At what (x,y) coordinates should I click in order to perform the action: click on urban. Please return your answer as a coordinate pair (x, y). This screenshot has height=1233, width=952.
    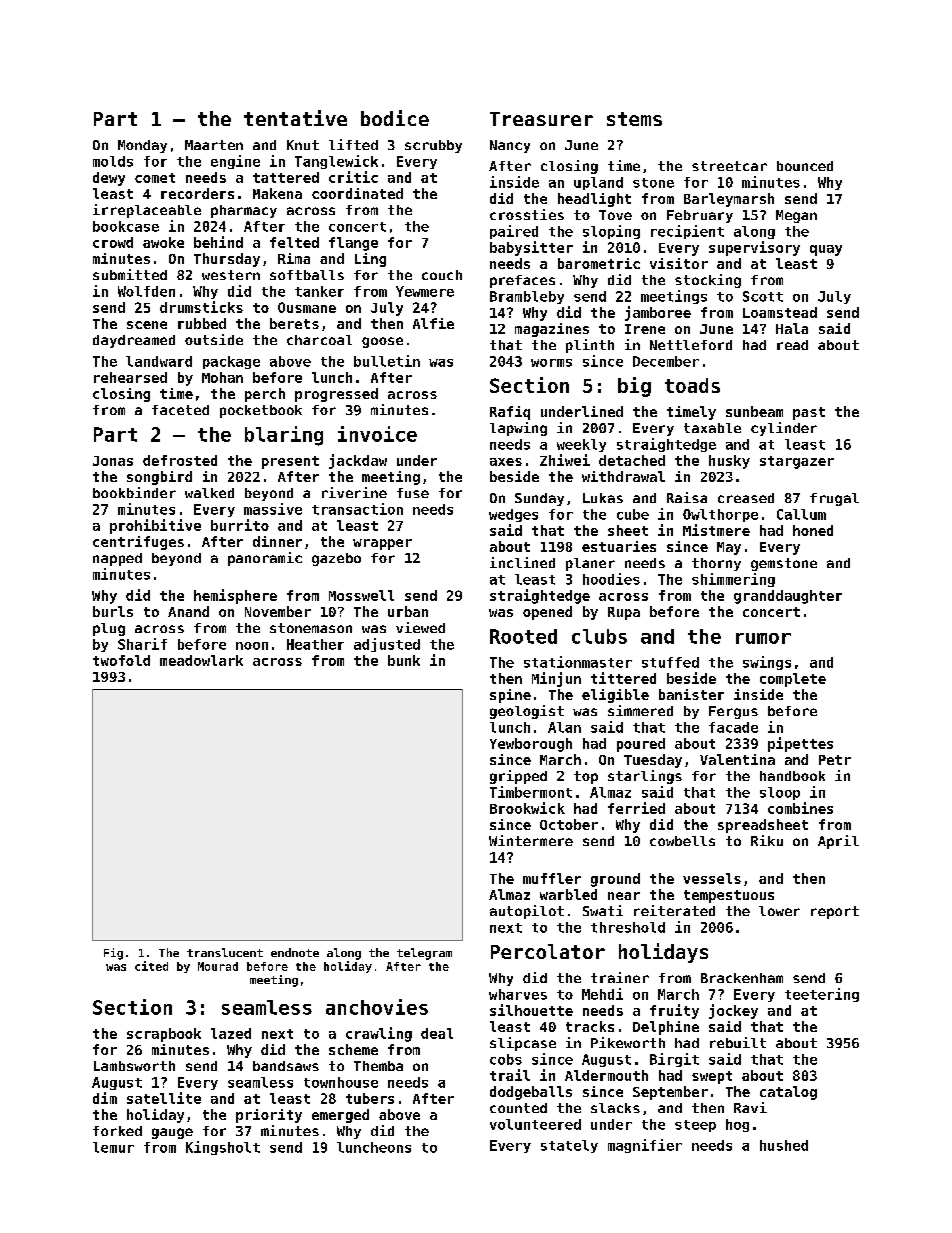
    Looking at the image, I should click on (408, 611).
